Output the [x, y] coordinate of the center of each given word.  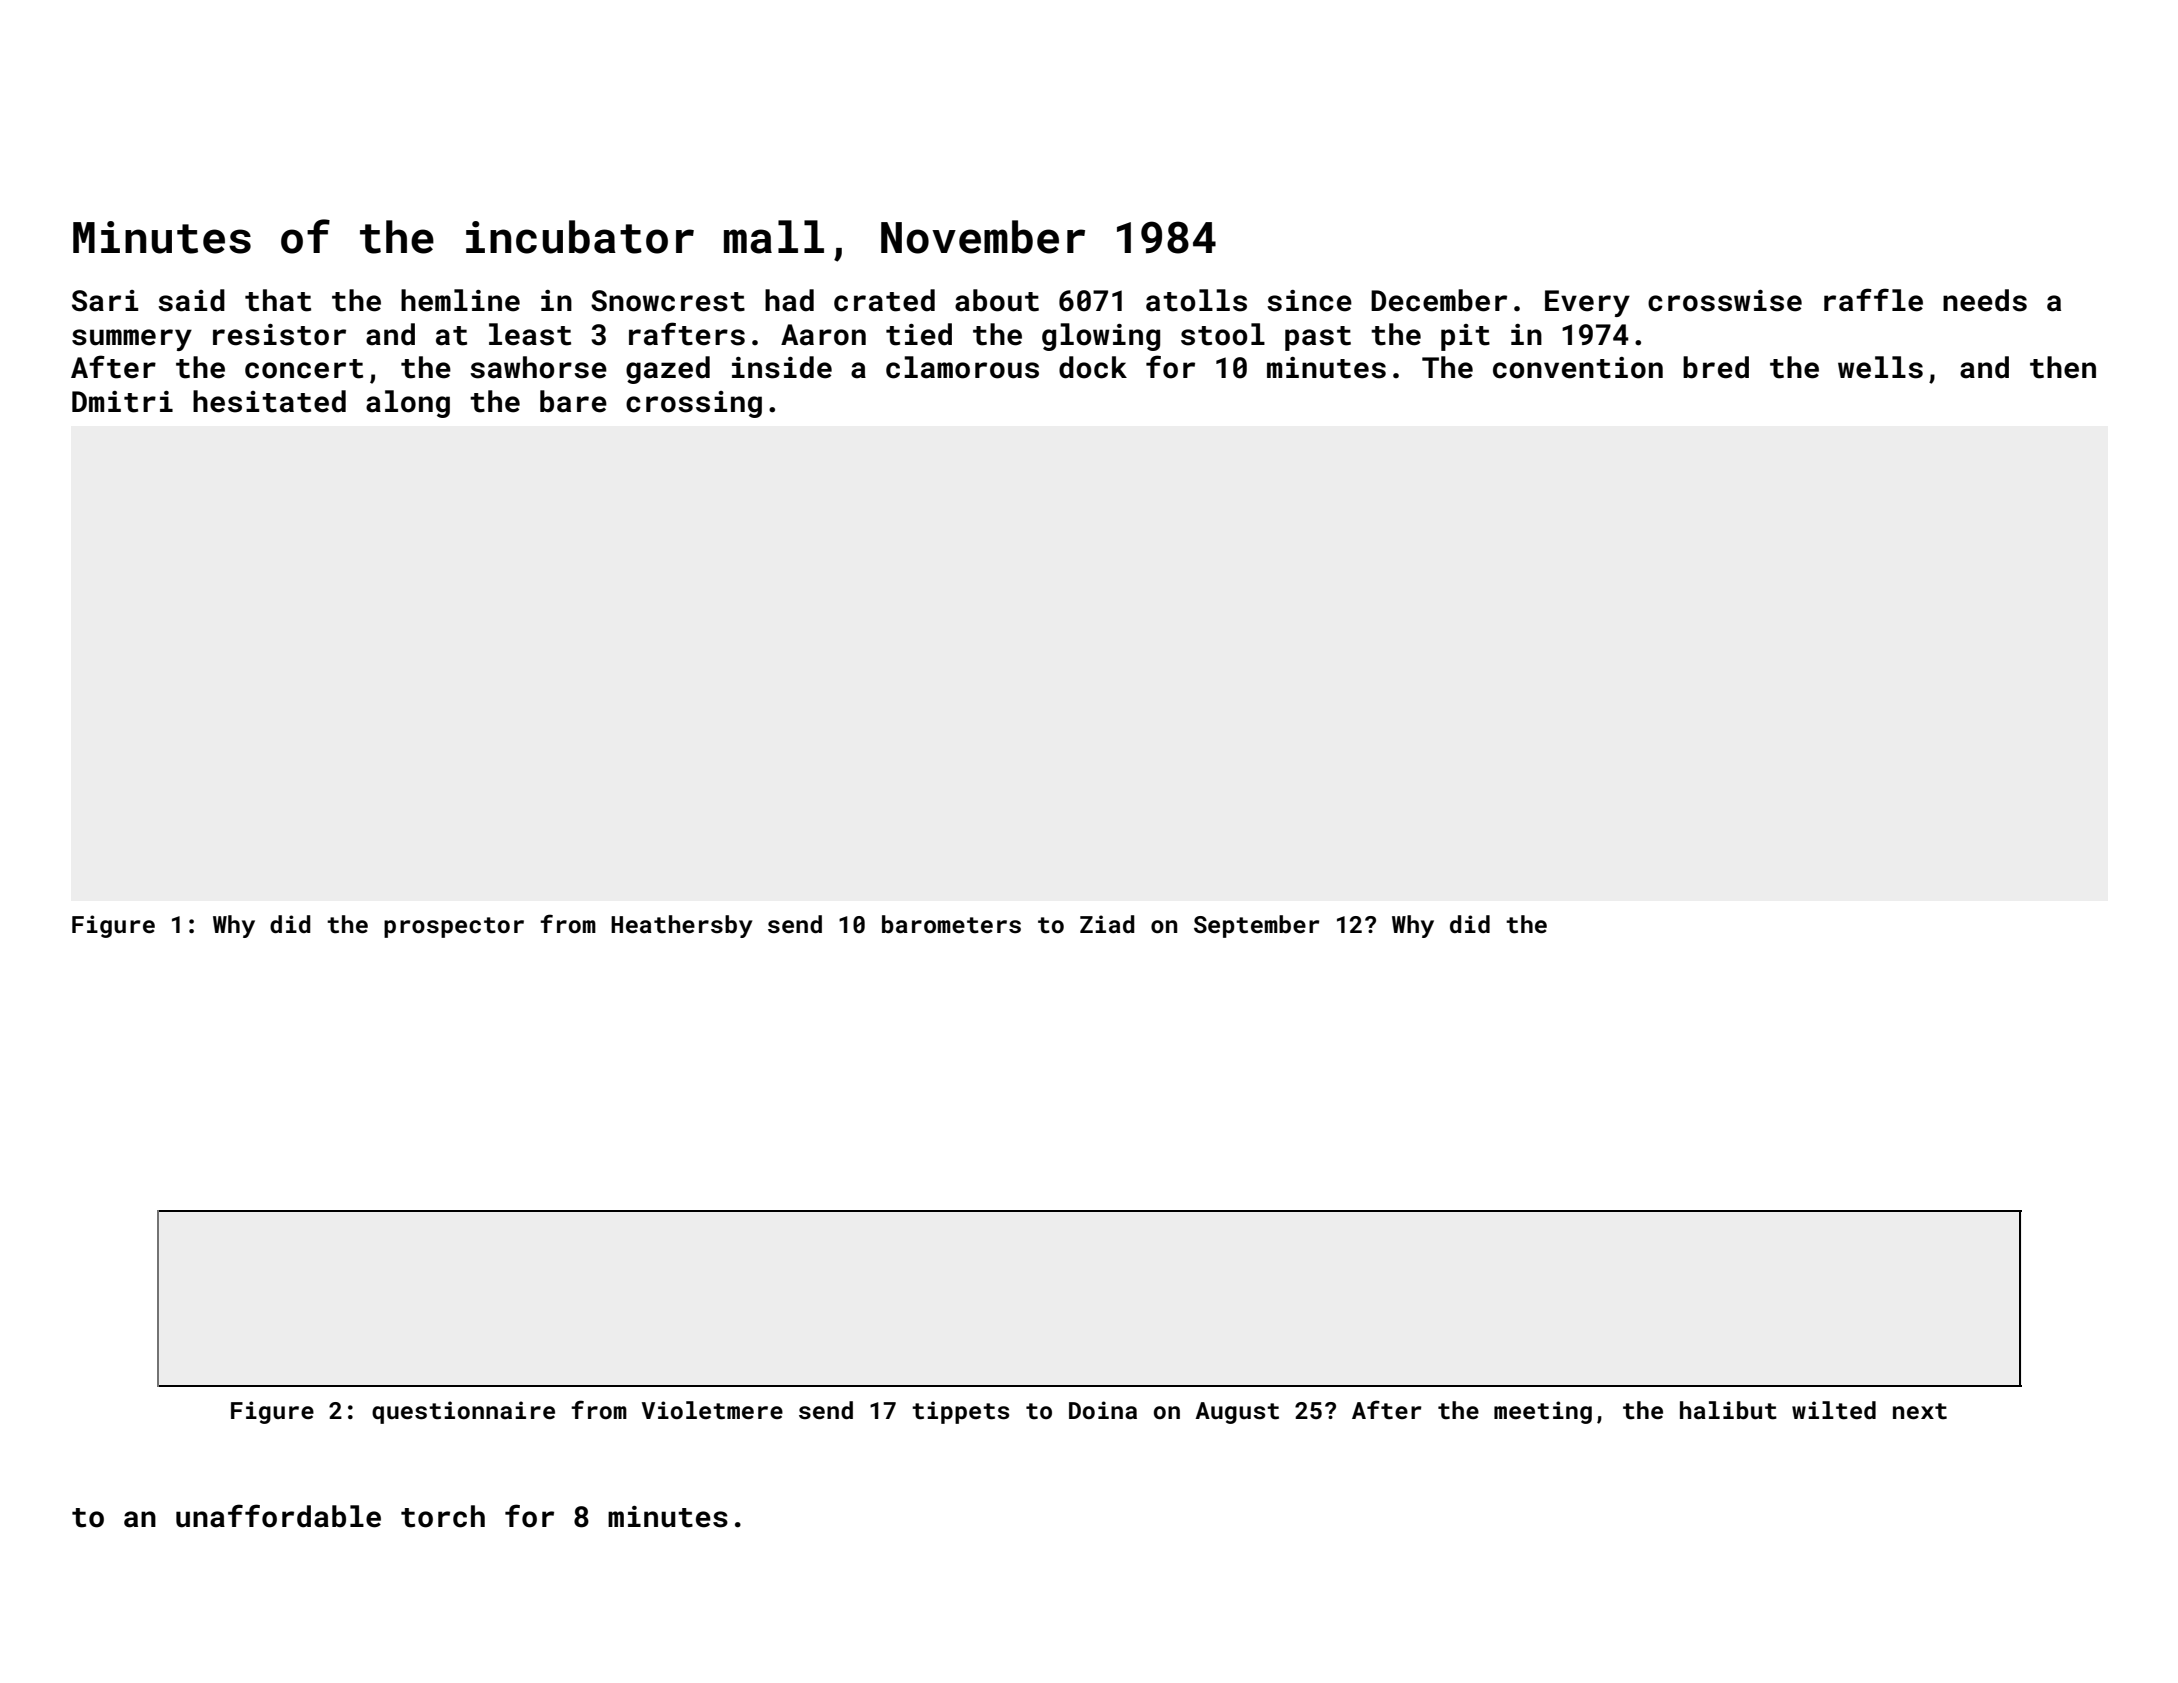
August [1237, 1413]
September [1257, 926]
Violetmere [712, 1410]
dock [1093, 367]
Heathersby [681, 926]
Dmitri [122, 402]
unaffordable [278, 1516]
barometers [951, 924]
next [1920, 1411]
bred [1716, 367]
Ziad [1107, 924]
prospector [454, 927]
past [1318, 338]
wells [1880, 367]
